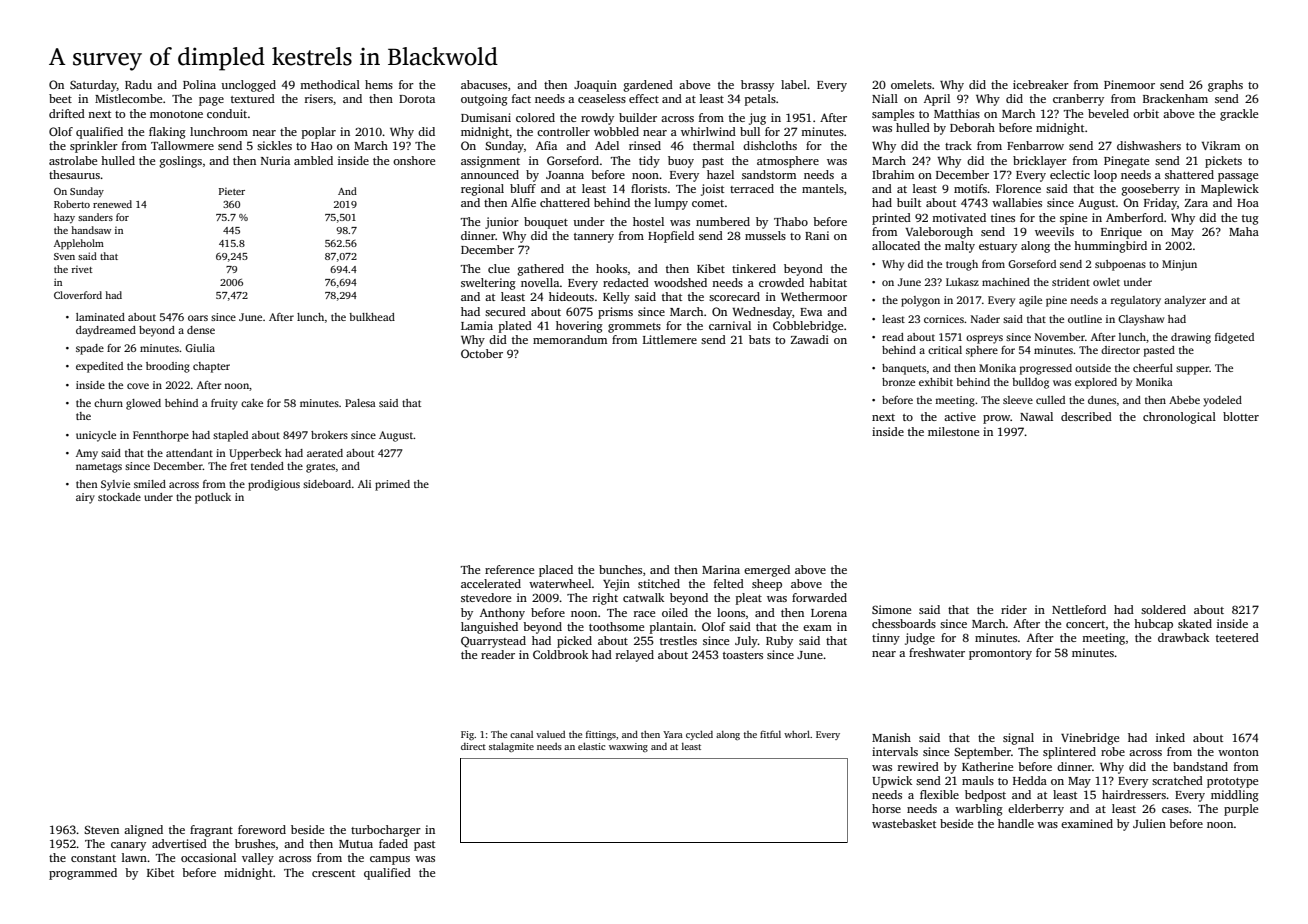  What do you see at coordinates (937, 652) in the page?
I see `freshwater` at bounding box center [937, 652].
